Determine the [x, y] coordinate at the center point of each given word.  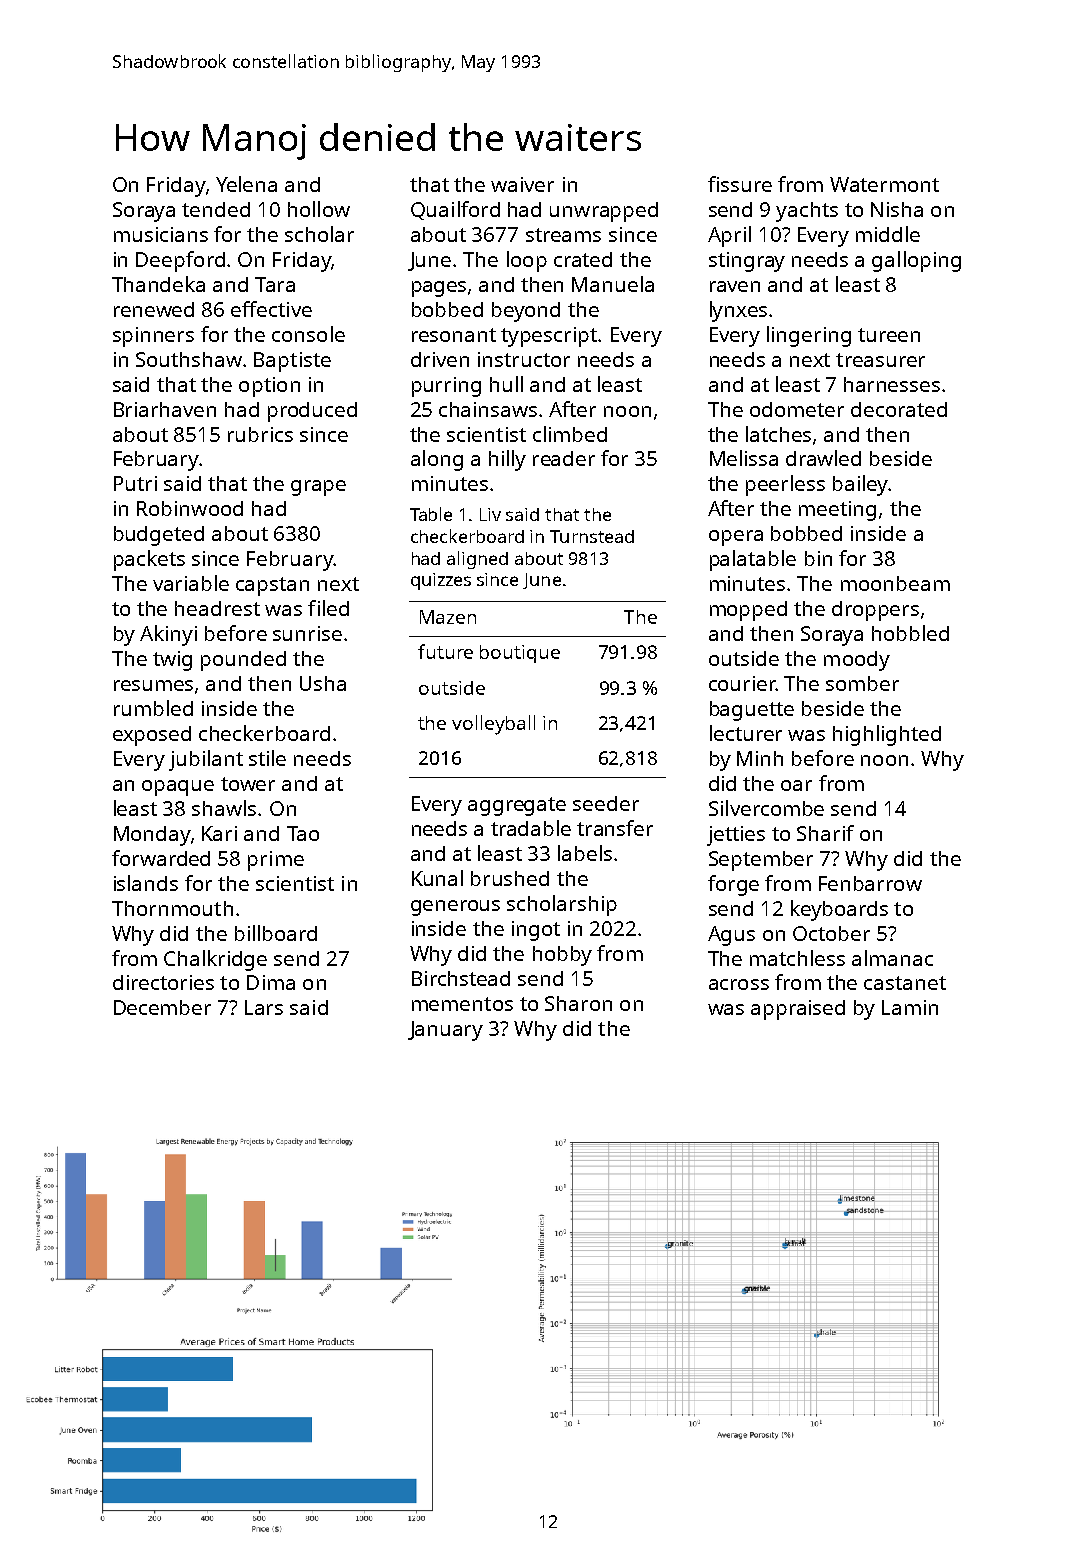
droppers [875, 611]
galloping [916, 261]
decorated [899, 409]
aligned [477, 560]
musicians [161, 234]
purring [446, 387]
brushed [510, 878]
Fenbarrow [870, 883]
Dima [271, 982]
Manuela [613, 284]
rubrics [260, 434]
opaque [178, 788]
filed [328, 608]
